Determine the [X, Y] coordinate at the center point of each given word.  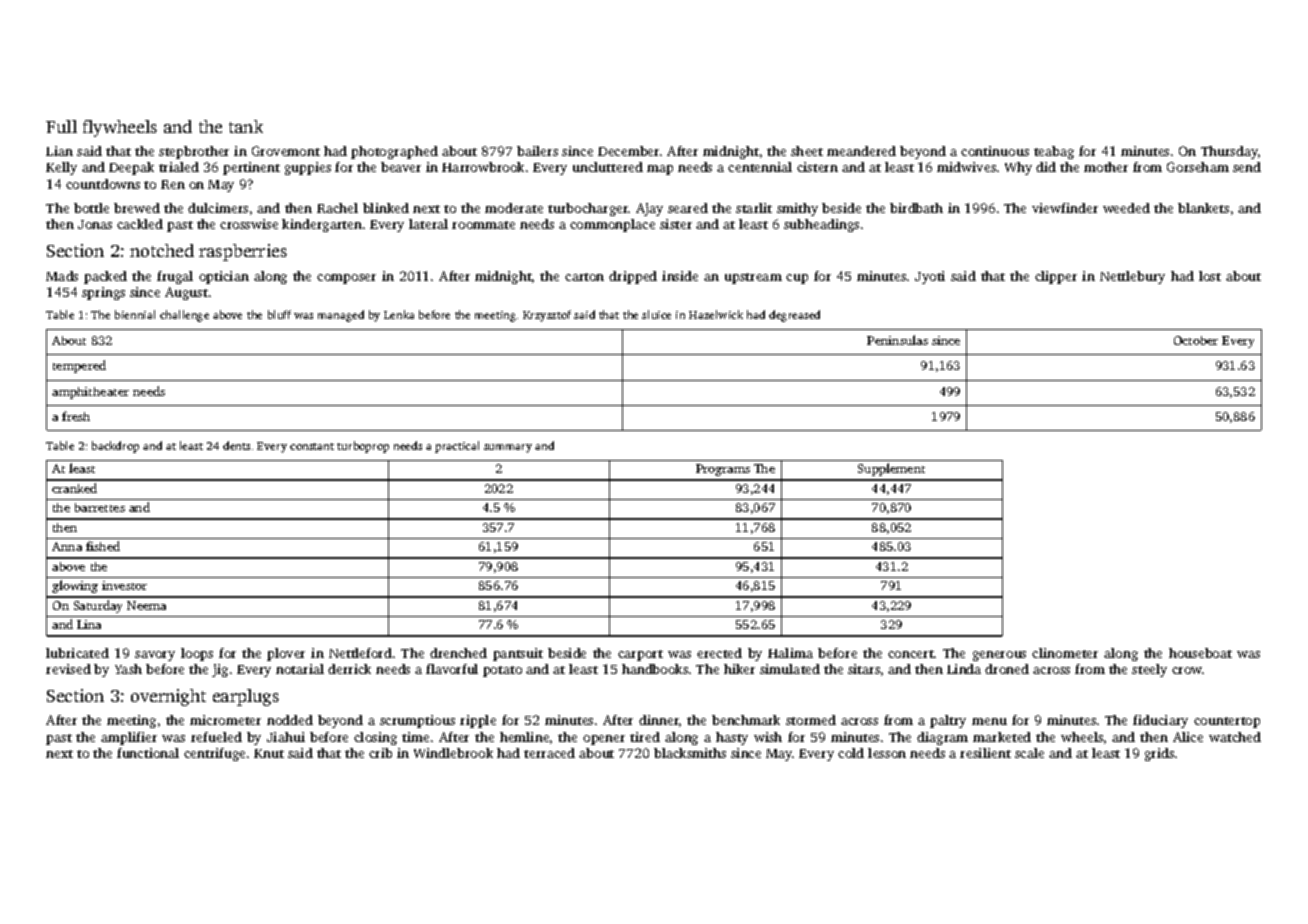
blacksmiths [690, 753]
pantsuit [518, 654]
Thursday [1229, 152]
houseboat [1200, 653]
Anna [67, 546]
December [628, 151]
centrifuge [214, 754]
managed [341, 316]
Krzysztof [547, 316]
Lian [59, 151]
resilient [985, 753]
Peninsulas [897, 340]
